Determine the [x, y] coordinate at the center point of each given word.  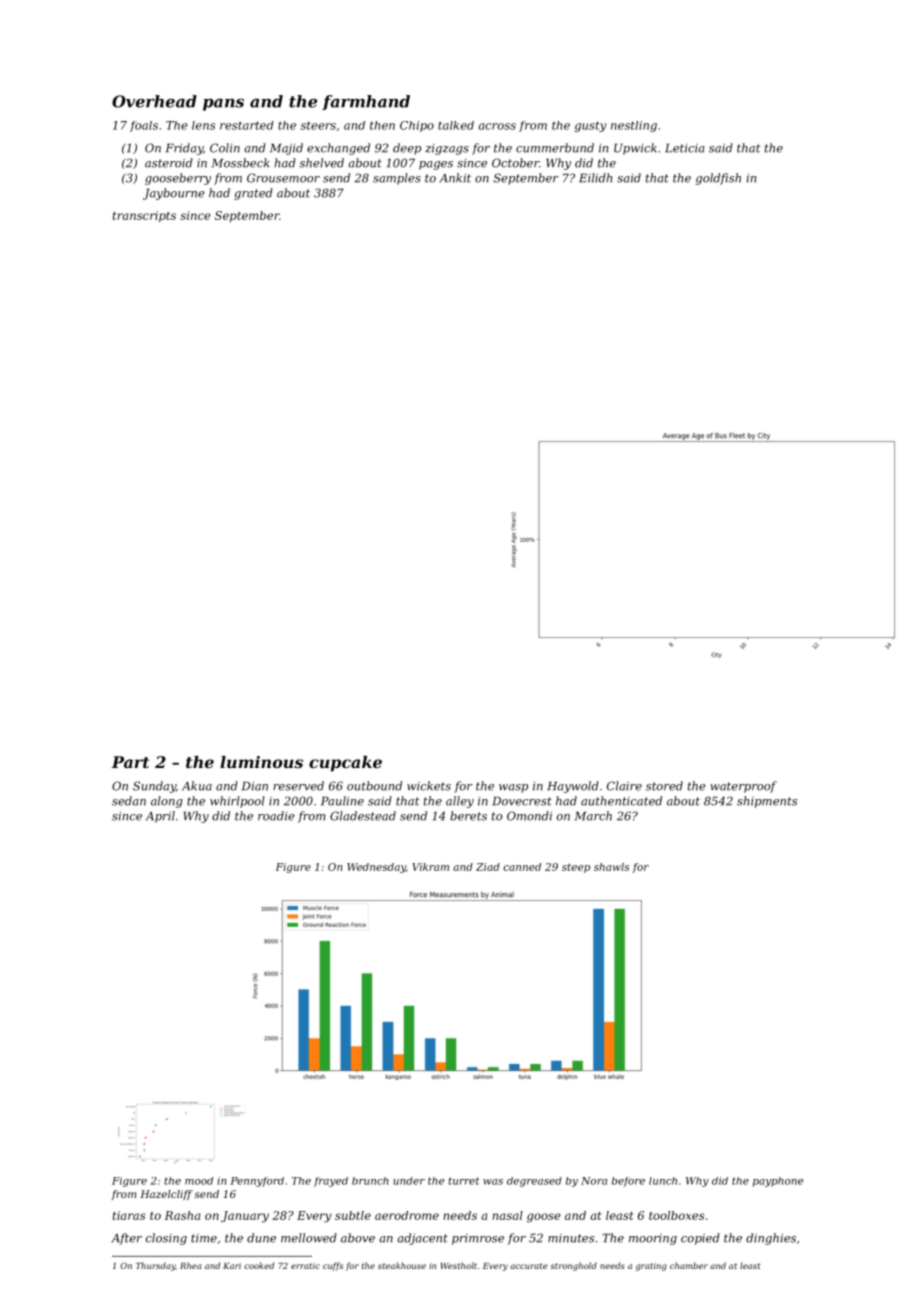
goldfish [718, 179]
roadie [276, 816]
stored [664, 786]
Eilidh [595, 178]
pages [436, 165]
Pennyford [257, 1182]
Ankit [455, 178]
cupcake [345, 764]
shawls [611, 867]
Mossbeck [240, 163]
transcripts [144, 216]
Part [130, 762]
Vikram [430, 867]
